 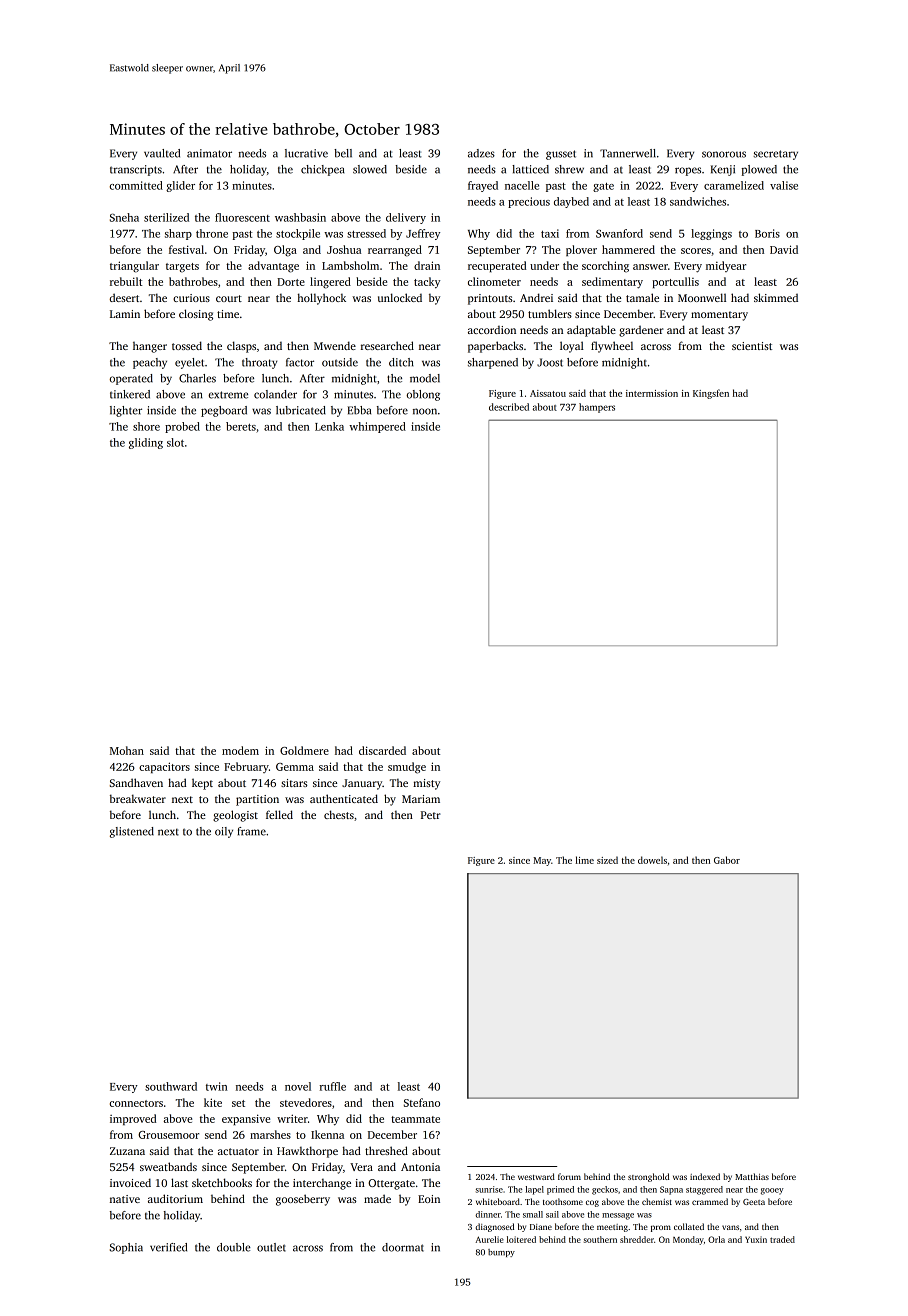 What do you see at coordinates (162, 153) in the page?
I see `vaulted` at bounding box center [162, 153].
